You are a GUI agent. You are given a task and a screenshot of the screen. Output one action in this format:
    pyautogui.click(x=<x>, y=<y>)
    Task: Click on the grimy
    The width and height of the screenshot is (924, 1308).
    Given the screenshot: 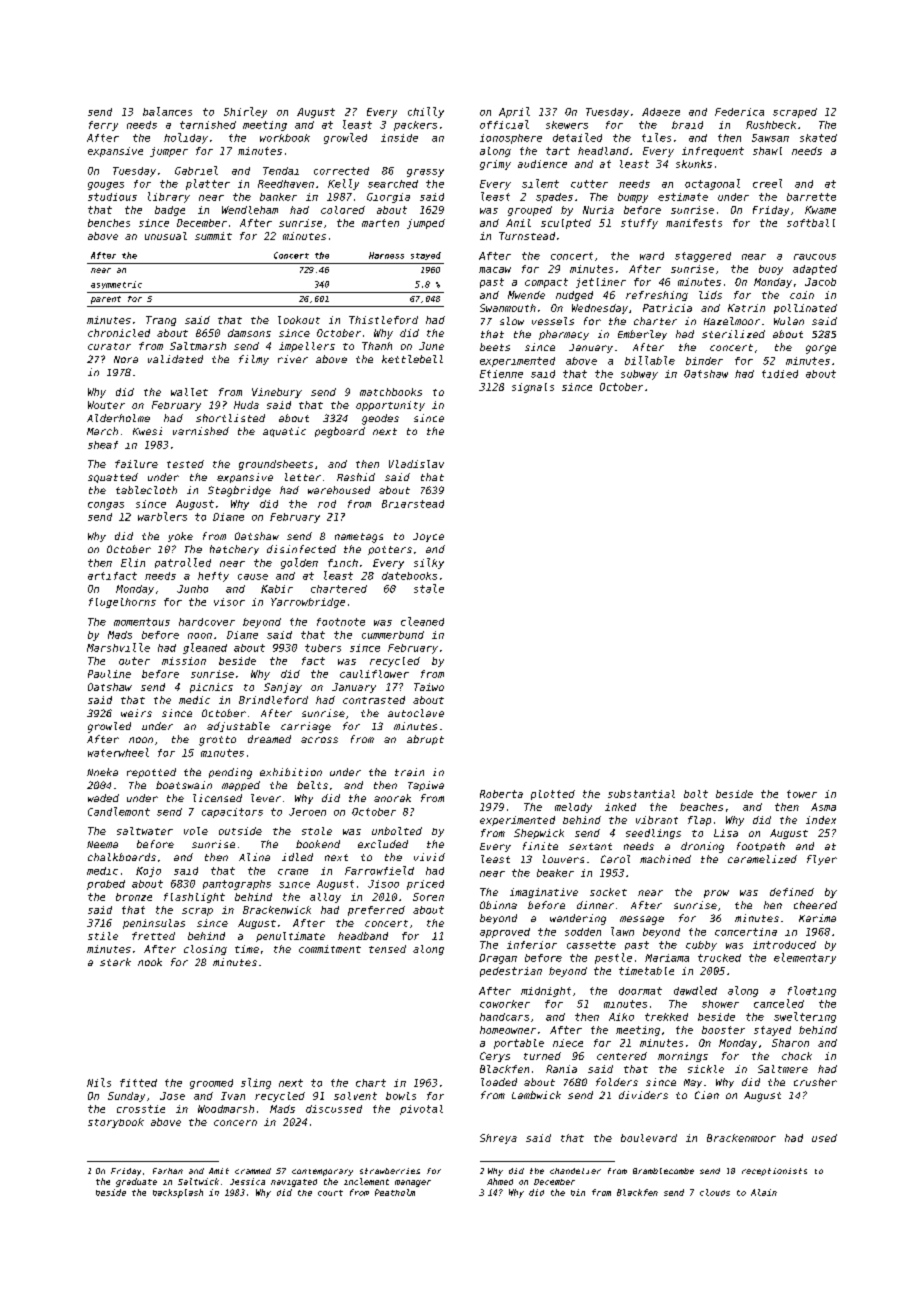 What is the action you would take?
    pyautogui.click(x=495, y=165)
